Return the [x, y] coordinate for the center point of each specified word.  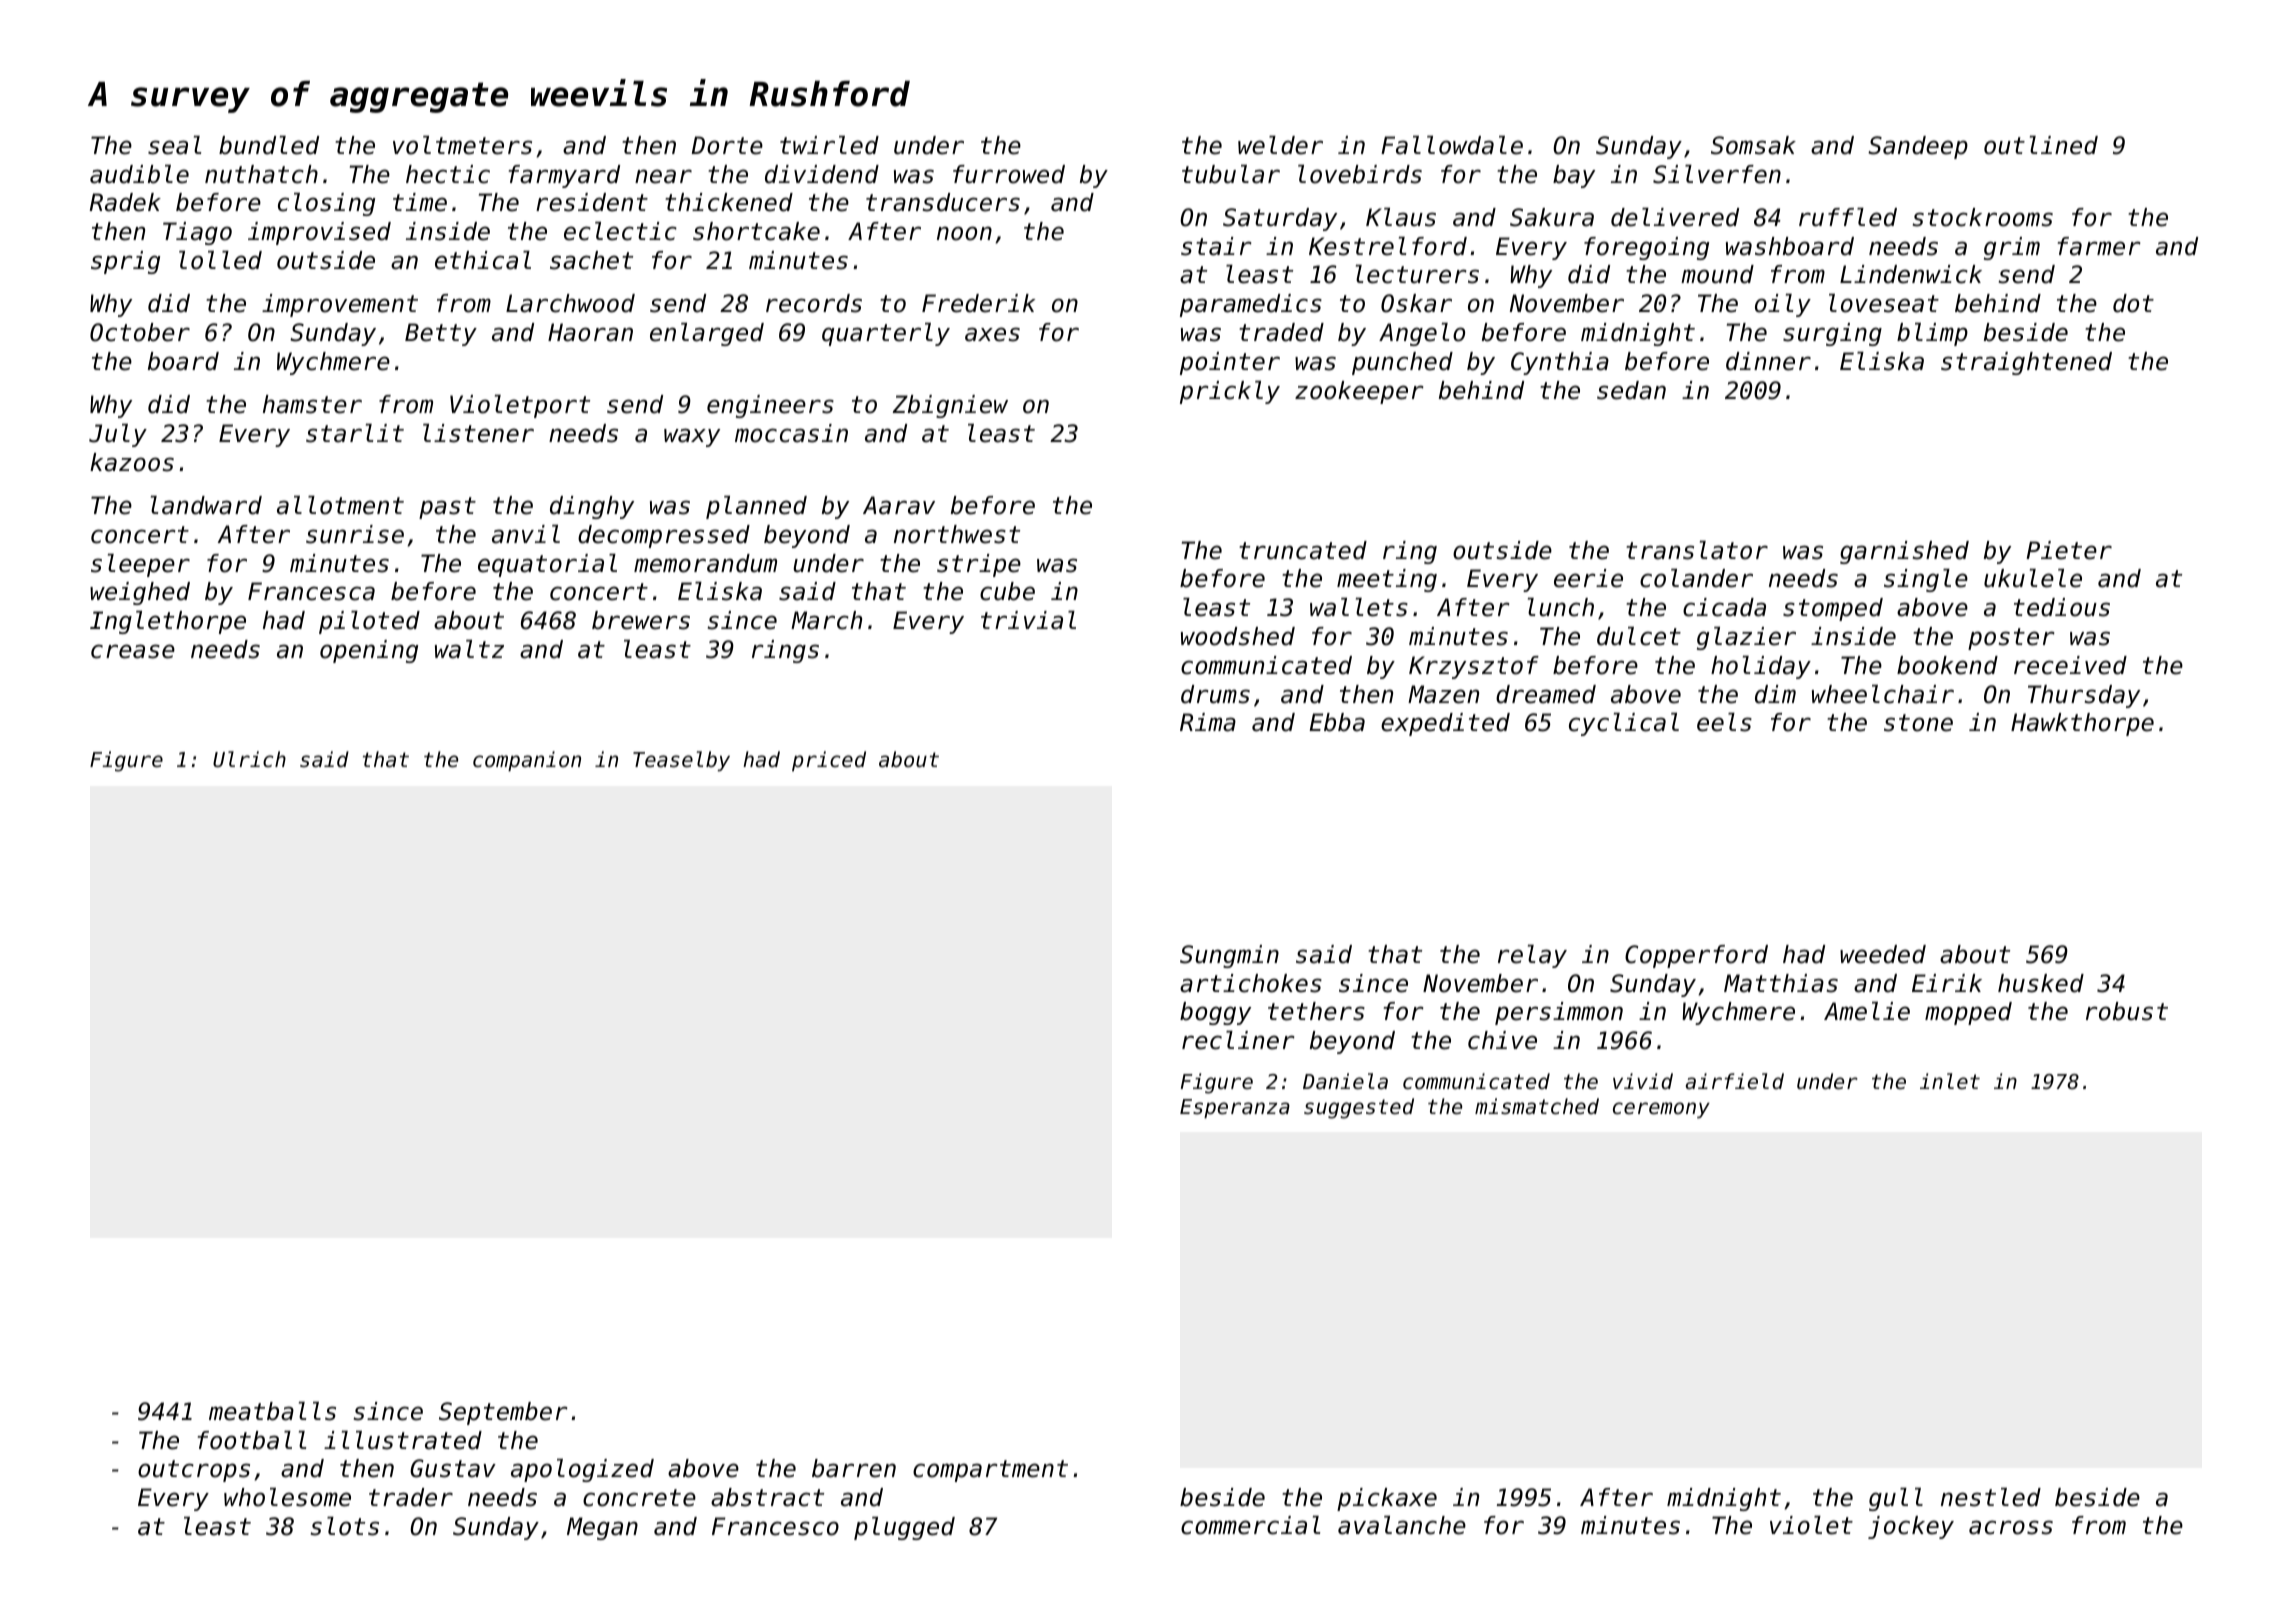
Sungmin [1229, 956]
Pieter [2069, 550]
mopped [1968, 1013]
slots [345, 1526]
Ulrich [249, 759]
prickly [1230, 392]
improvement [340, 305]
